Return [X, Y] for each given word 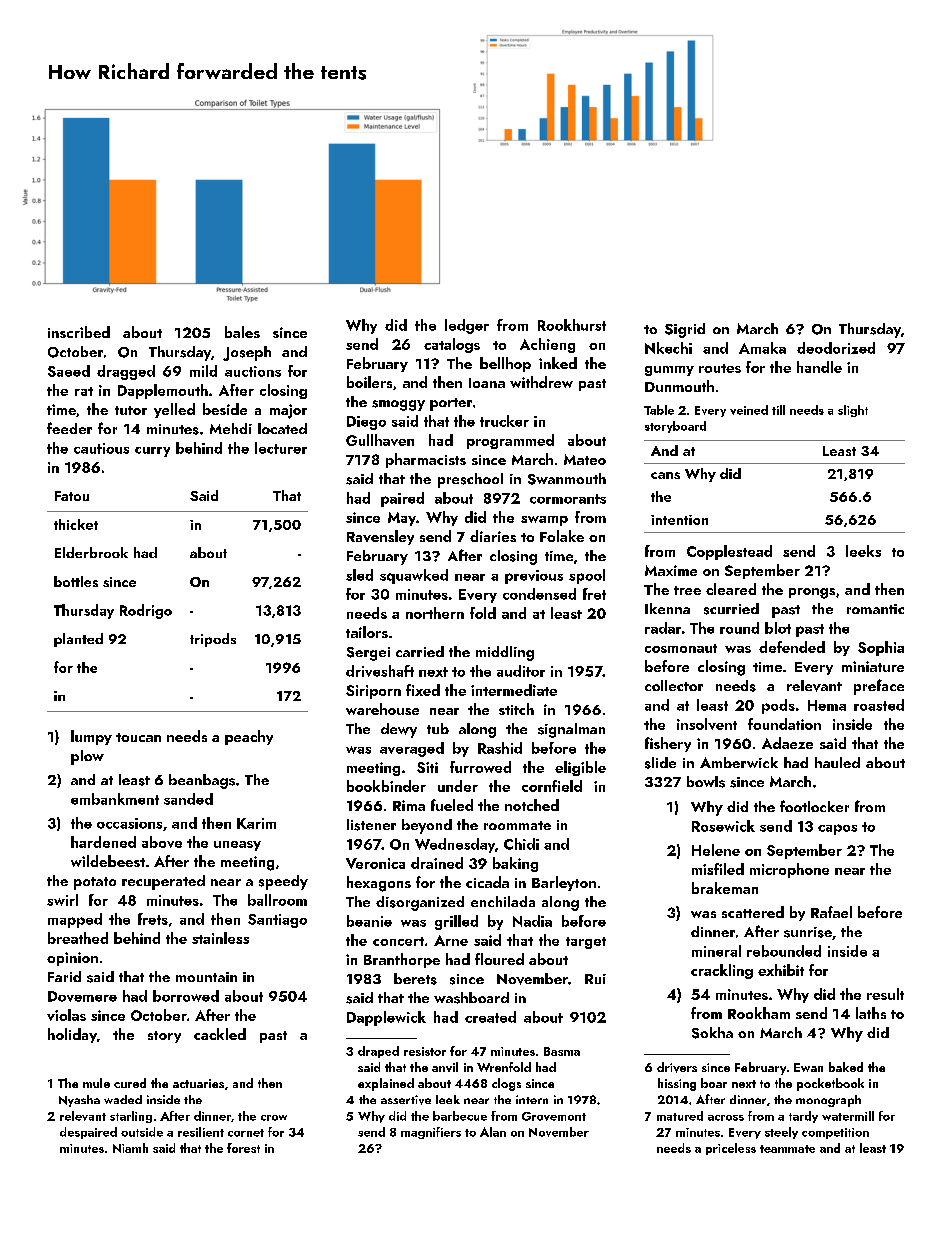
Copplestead [729, 552]
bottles [76, 581]
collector [674, 685]
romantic [875, 609]
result [885, 994]
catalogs [452, 345]
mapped [75, 920]
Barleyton [564, 883]
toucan [138, 737]
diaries [493, 536]
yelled [174, 410]
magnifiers [431, 1133]
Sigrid [685, 330]
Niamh [130, 1148]
